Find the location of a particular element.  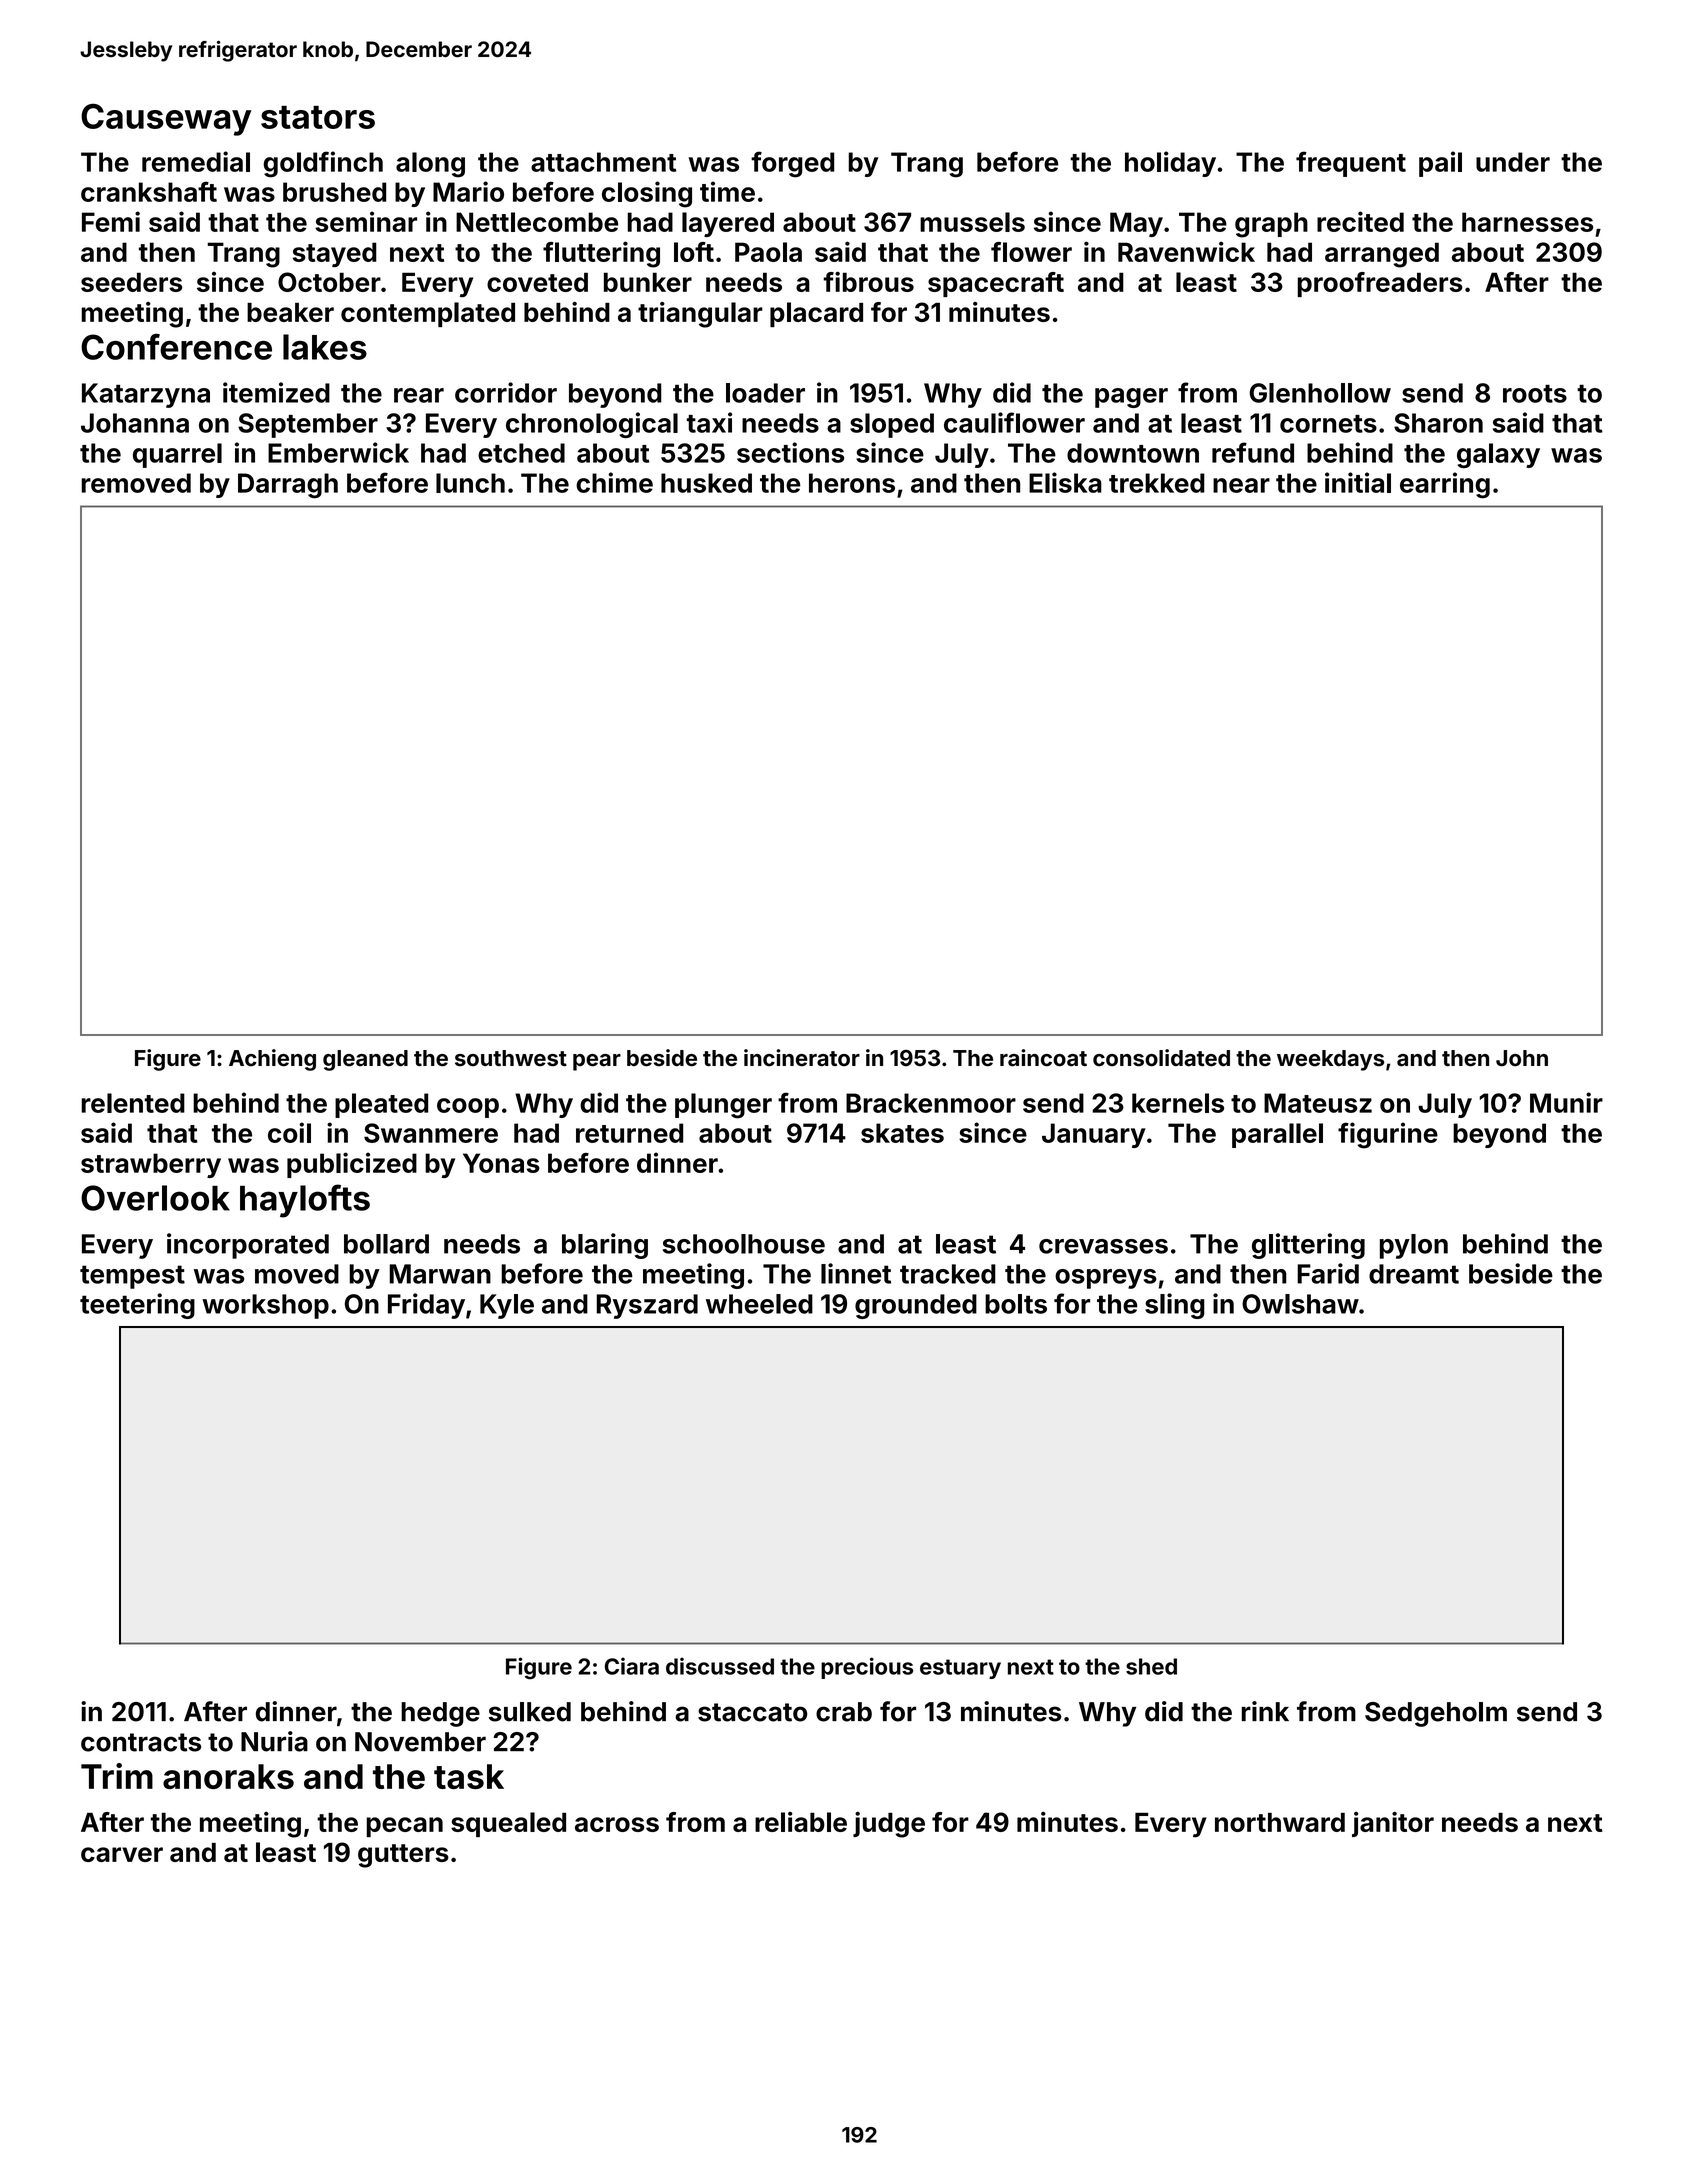

squealed is located at coordinates (508, 1824).
